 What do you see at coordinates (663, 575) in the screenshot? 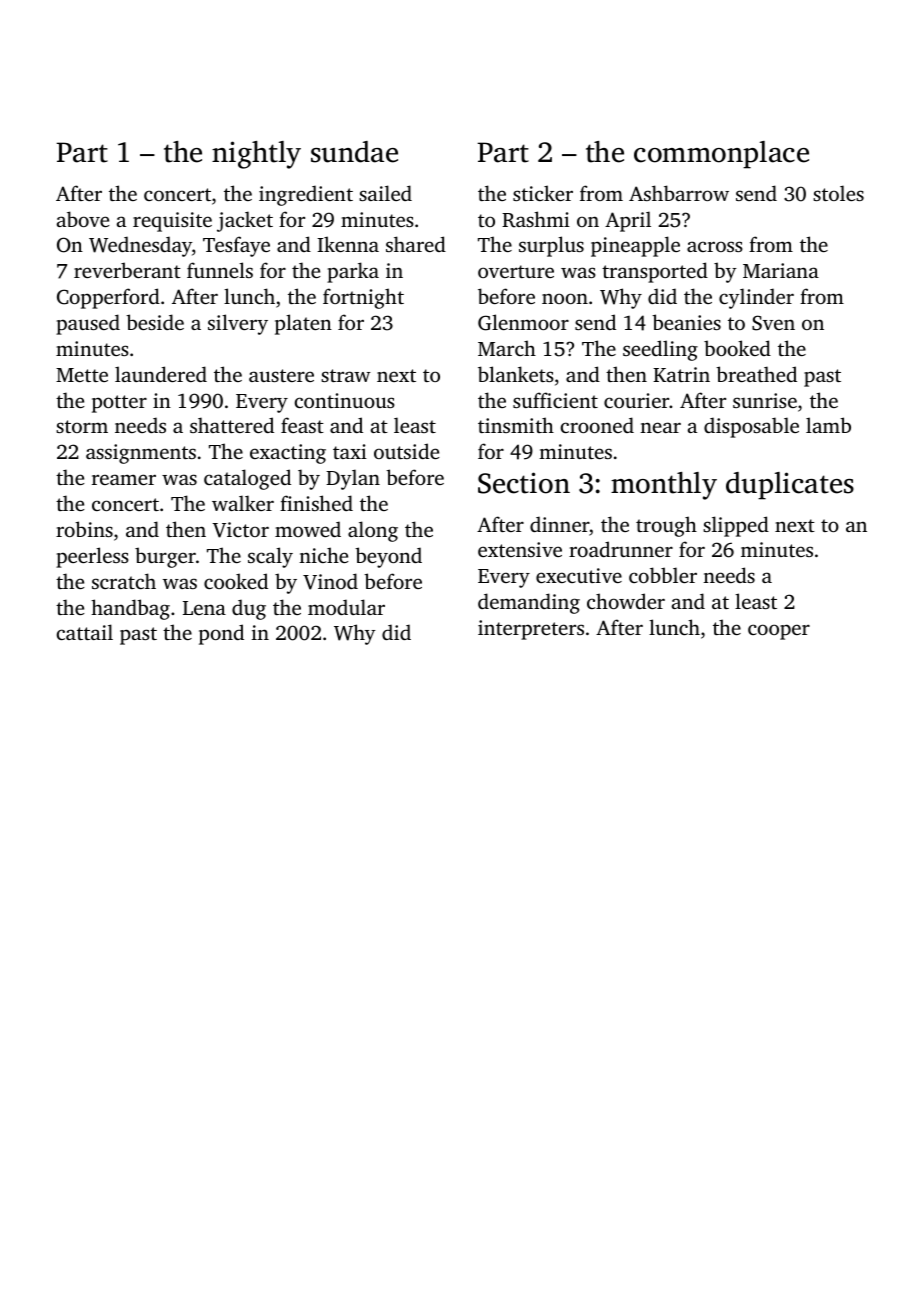
I see `cobbler` at bounding box center [663, 575].
